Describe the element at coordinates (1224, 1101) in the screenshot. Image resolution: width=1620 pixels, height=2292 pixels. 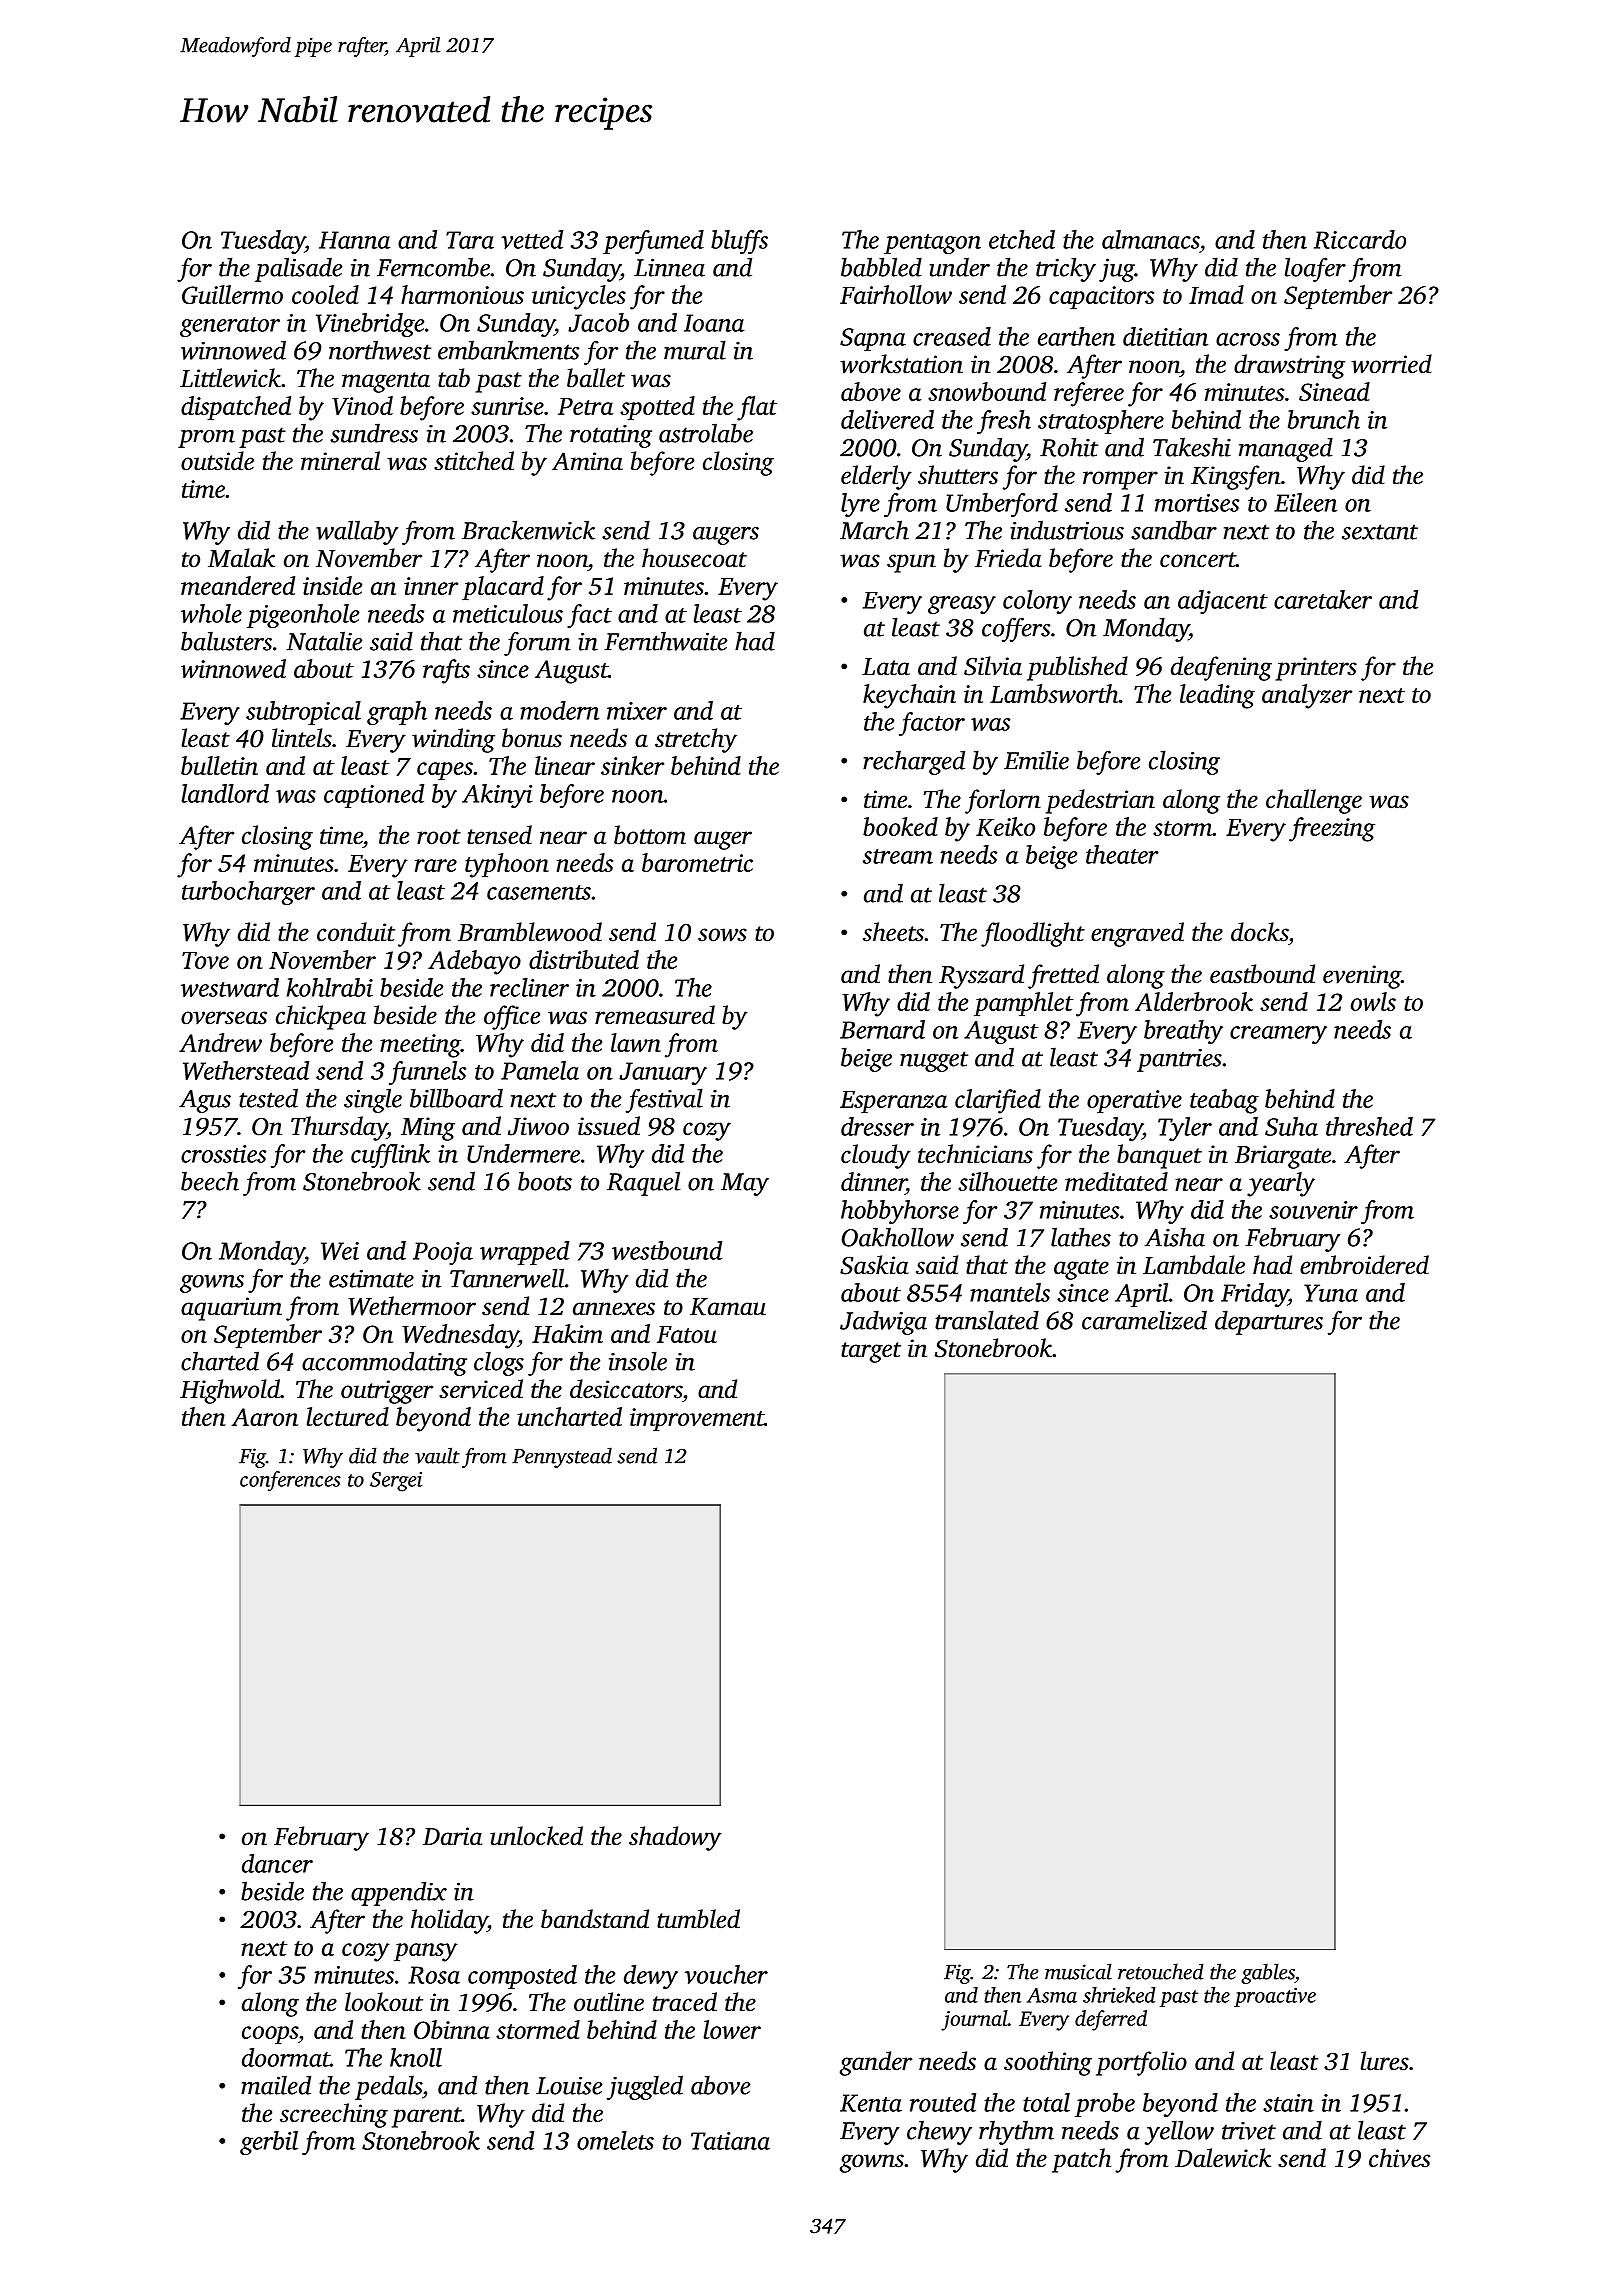
I see `teabag` at that location.
